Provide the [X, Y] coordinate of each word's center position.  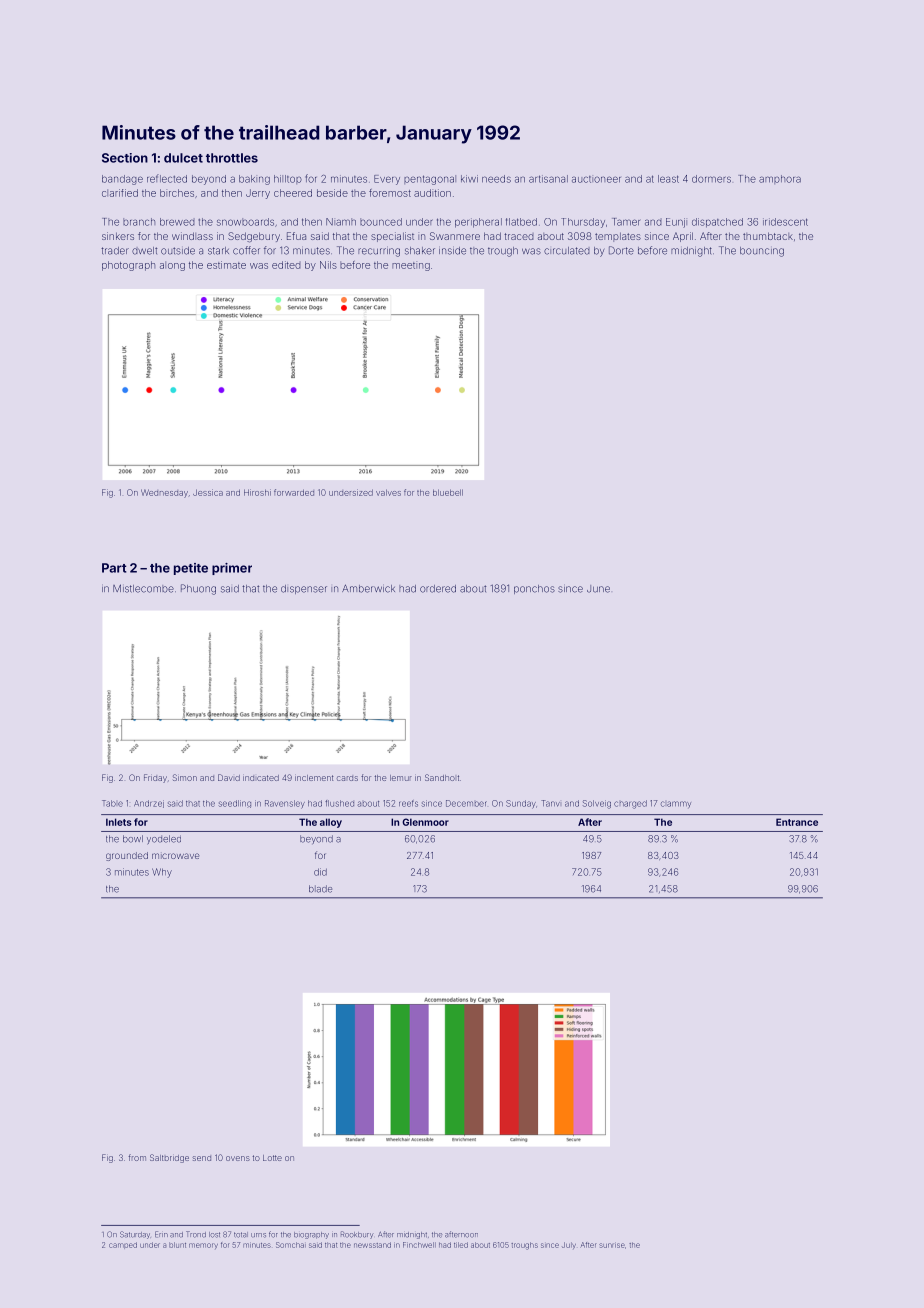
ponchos [534, 589]
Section [125, 158]
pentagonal [430, 180]
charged [630, 804]
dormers [711, 179]
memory [203, 1246]
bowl [133, 839]
